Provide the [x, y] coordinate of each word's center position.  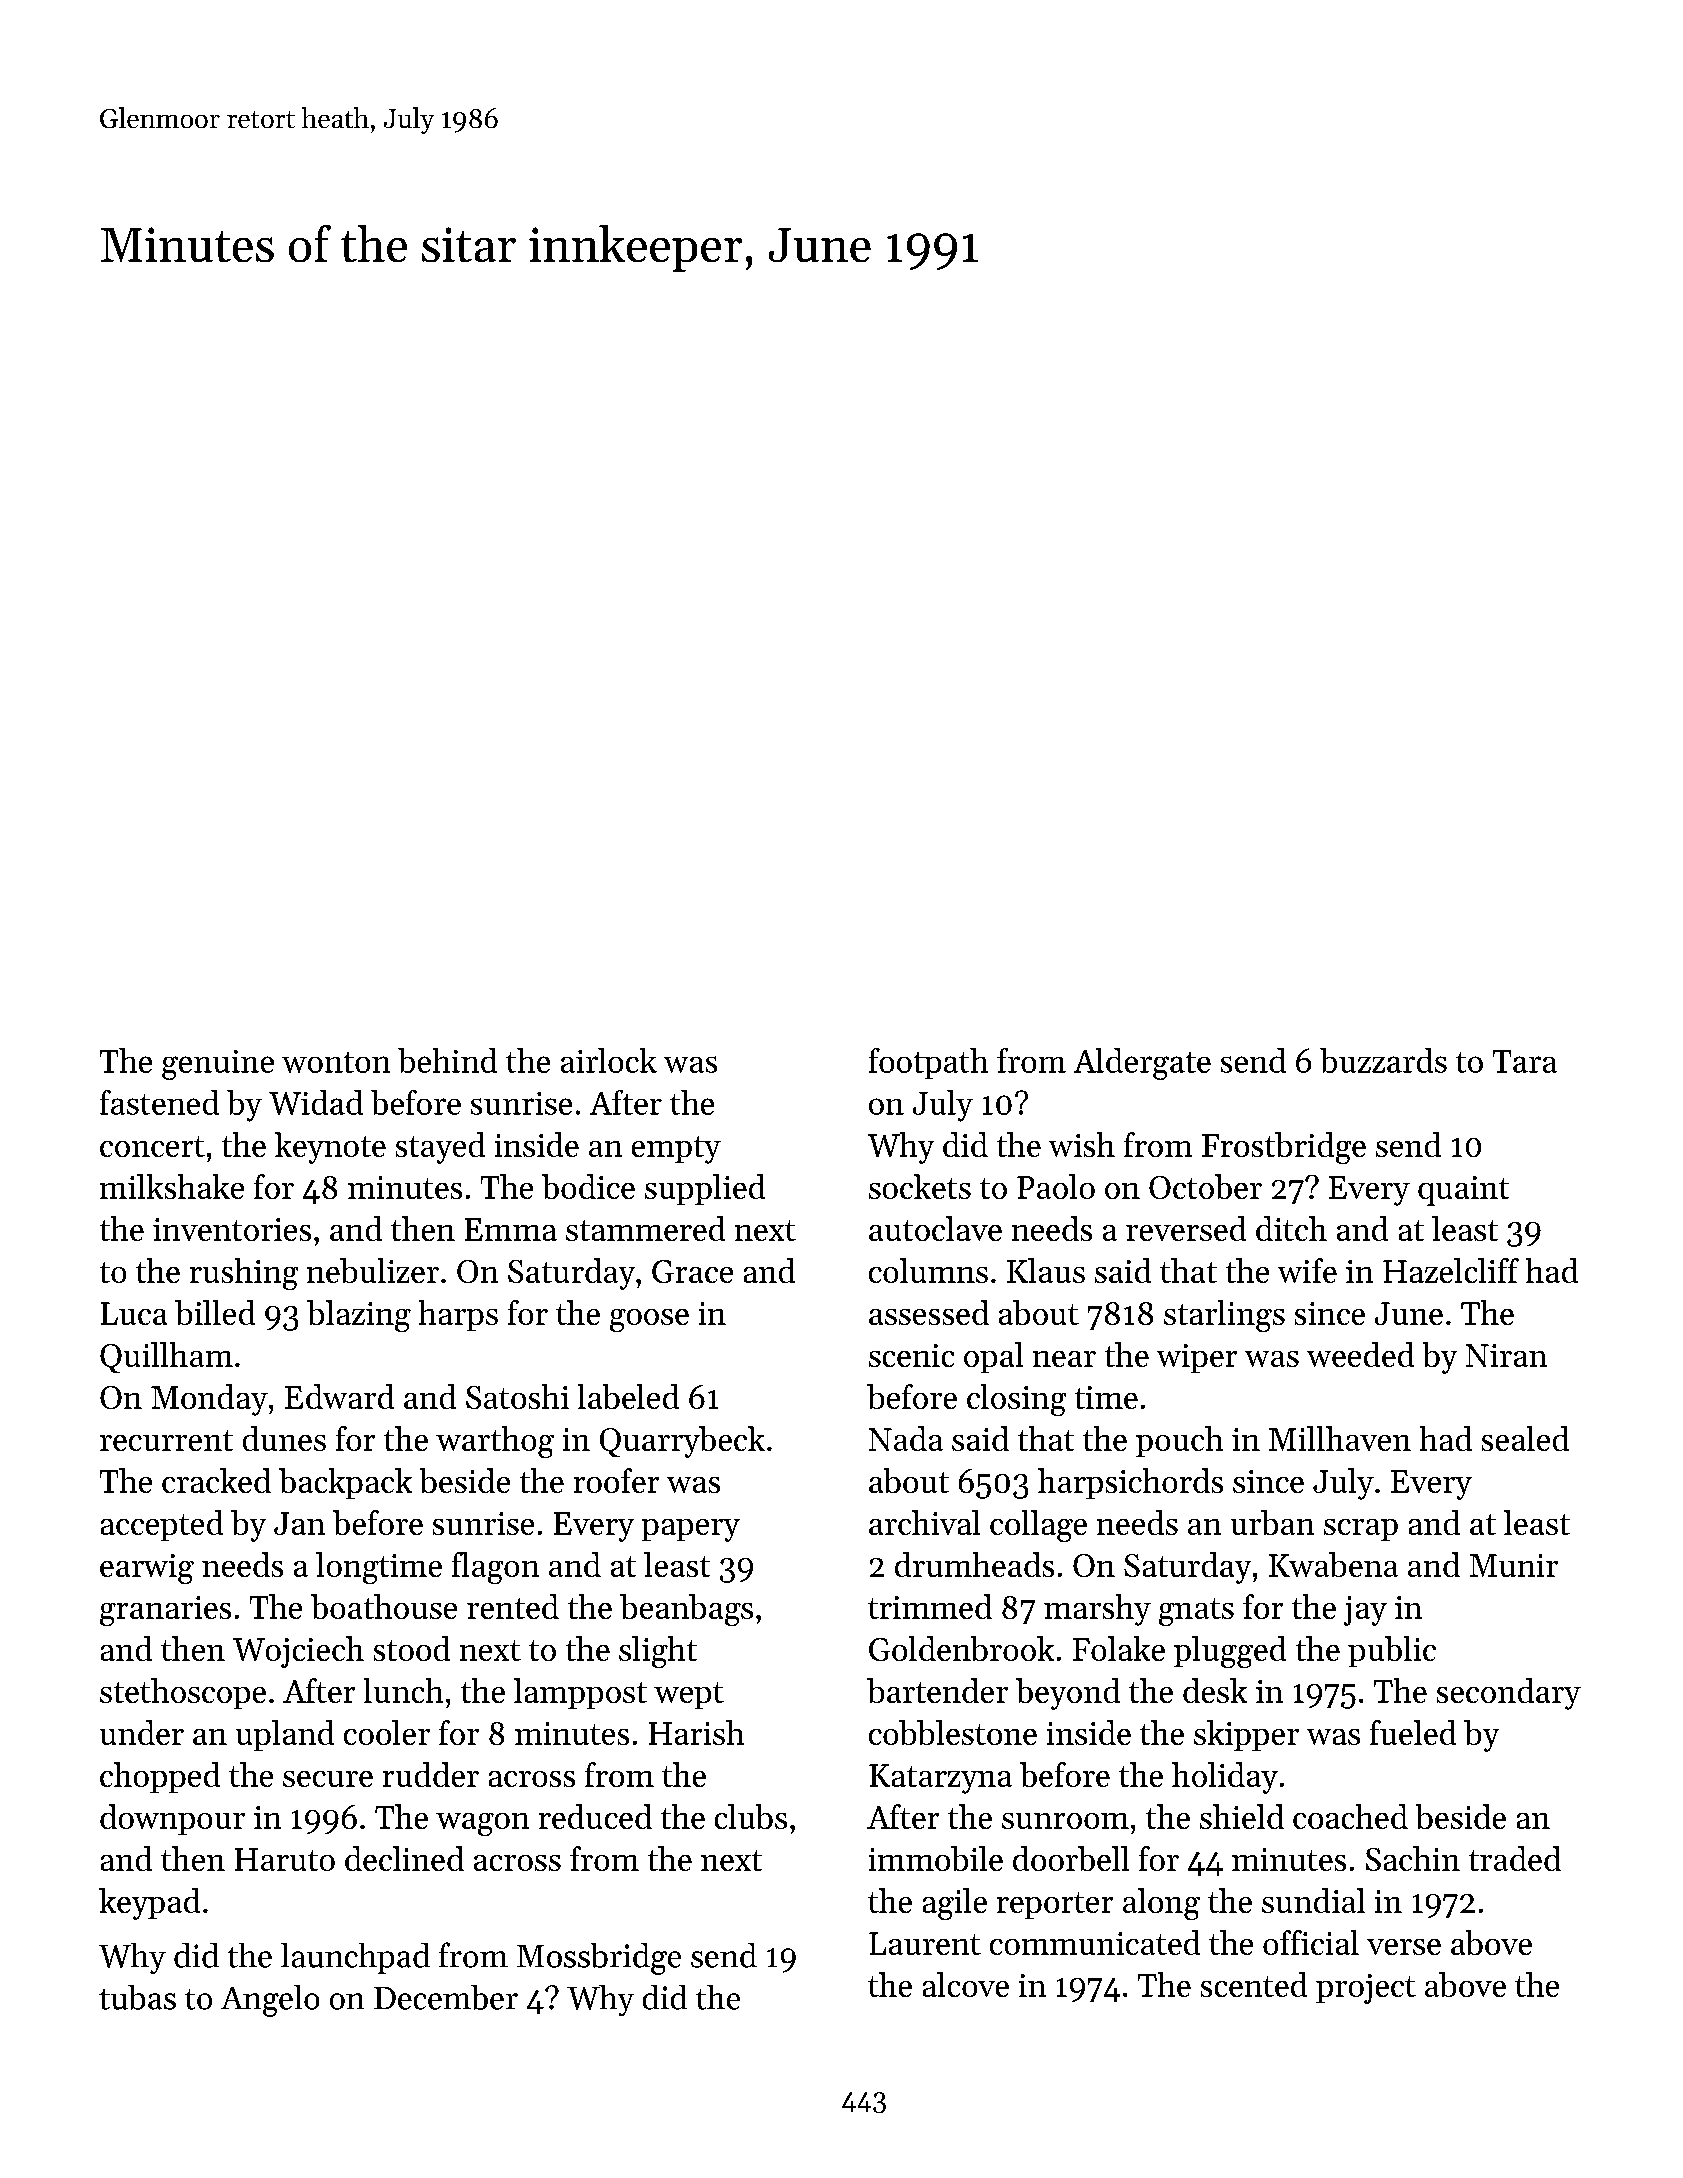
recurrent [166, 1440]
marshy [1097, 1610]
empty [676, 1150]
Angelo [270, 2001]
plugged [1230, 1652]
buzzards [1383, 1060]
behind [447, 1060]
